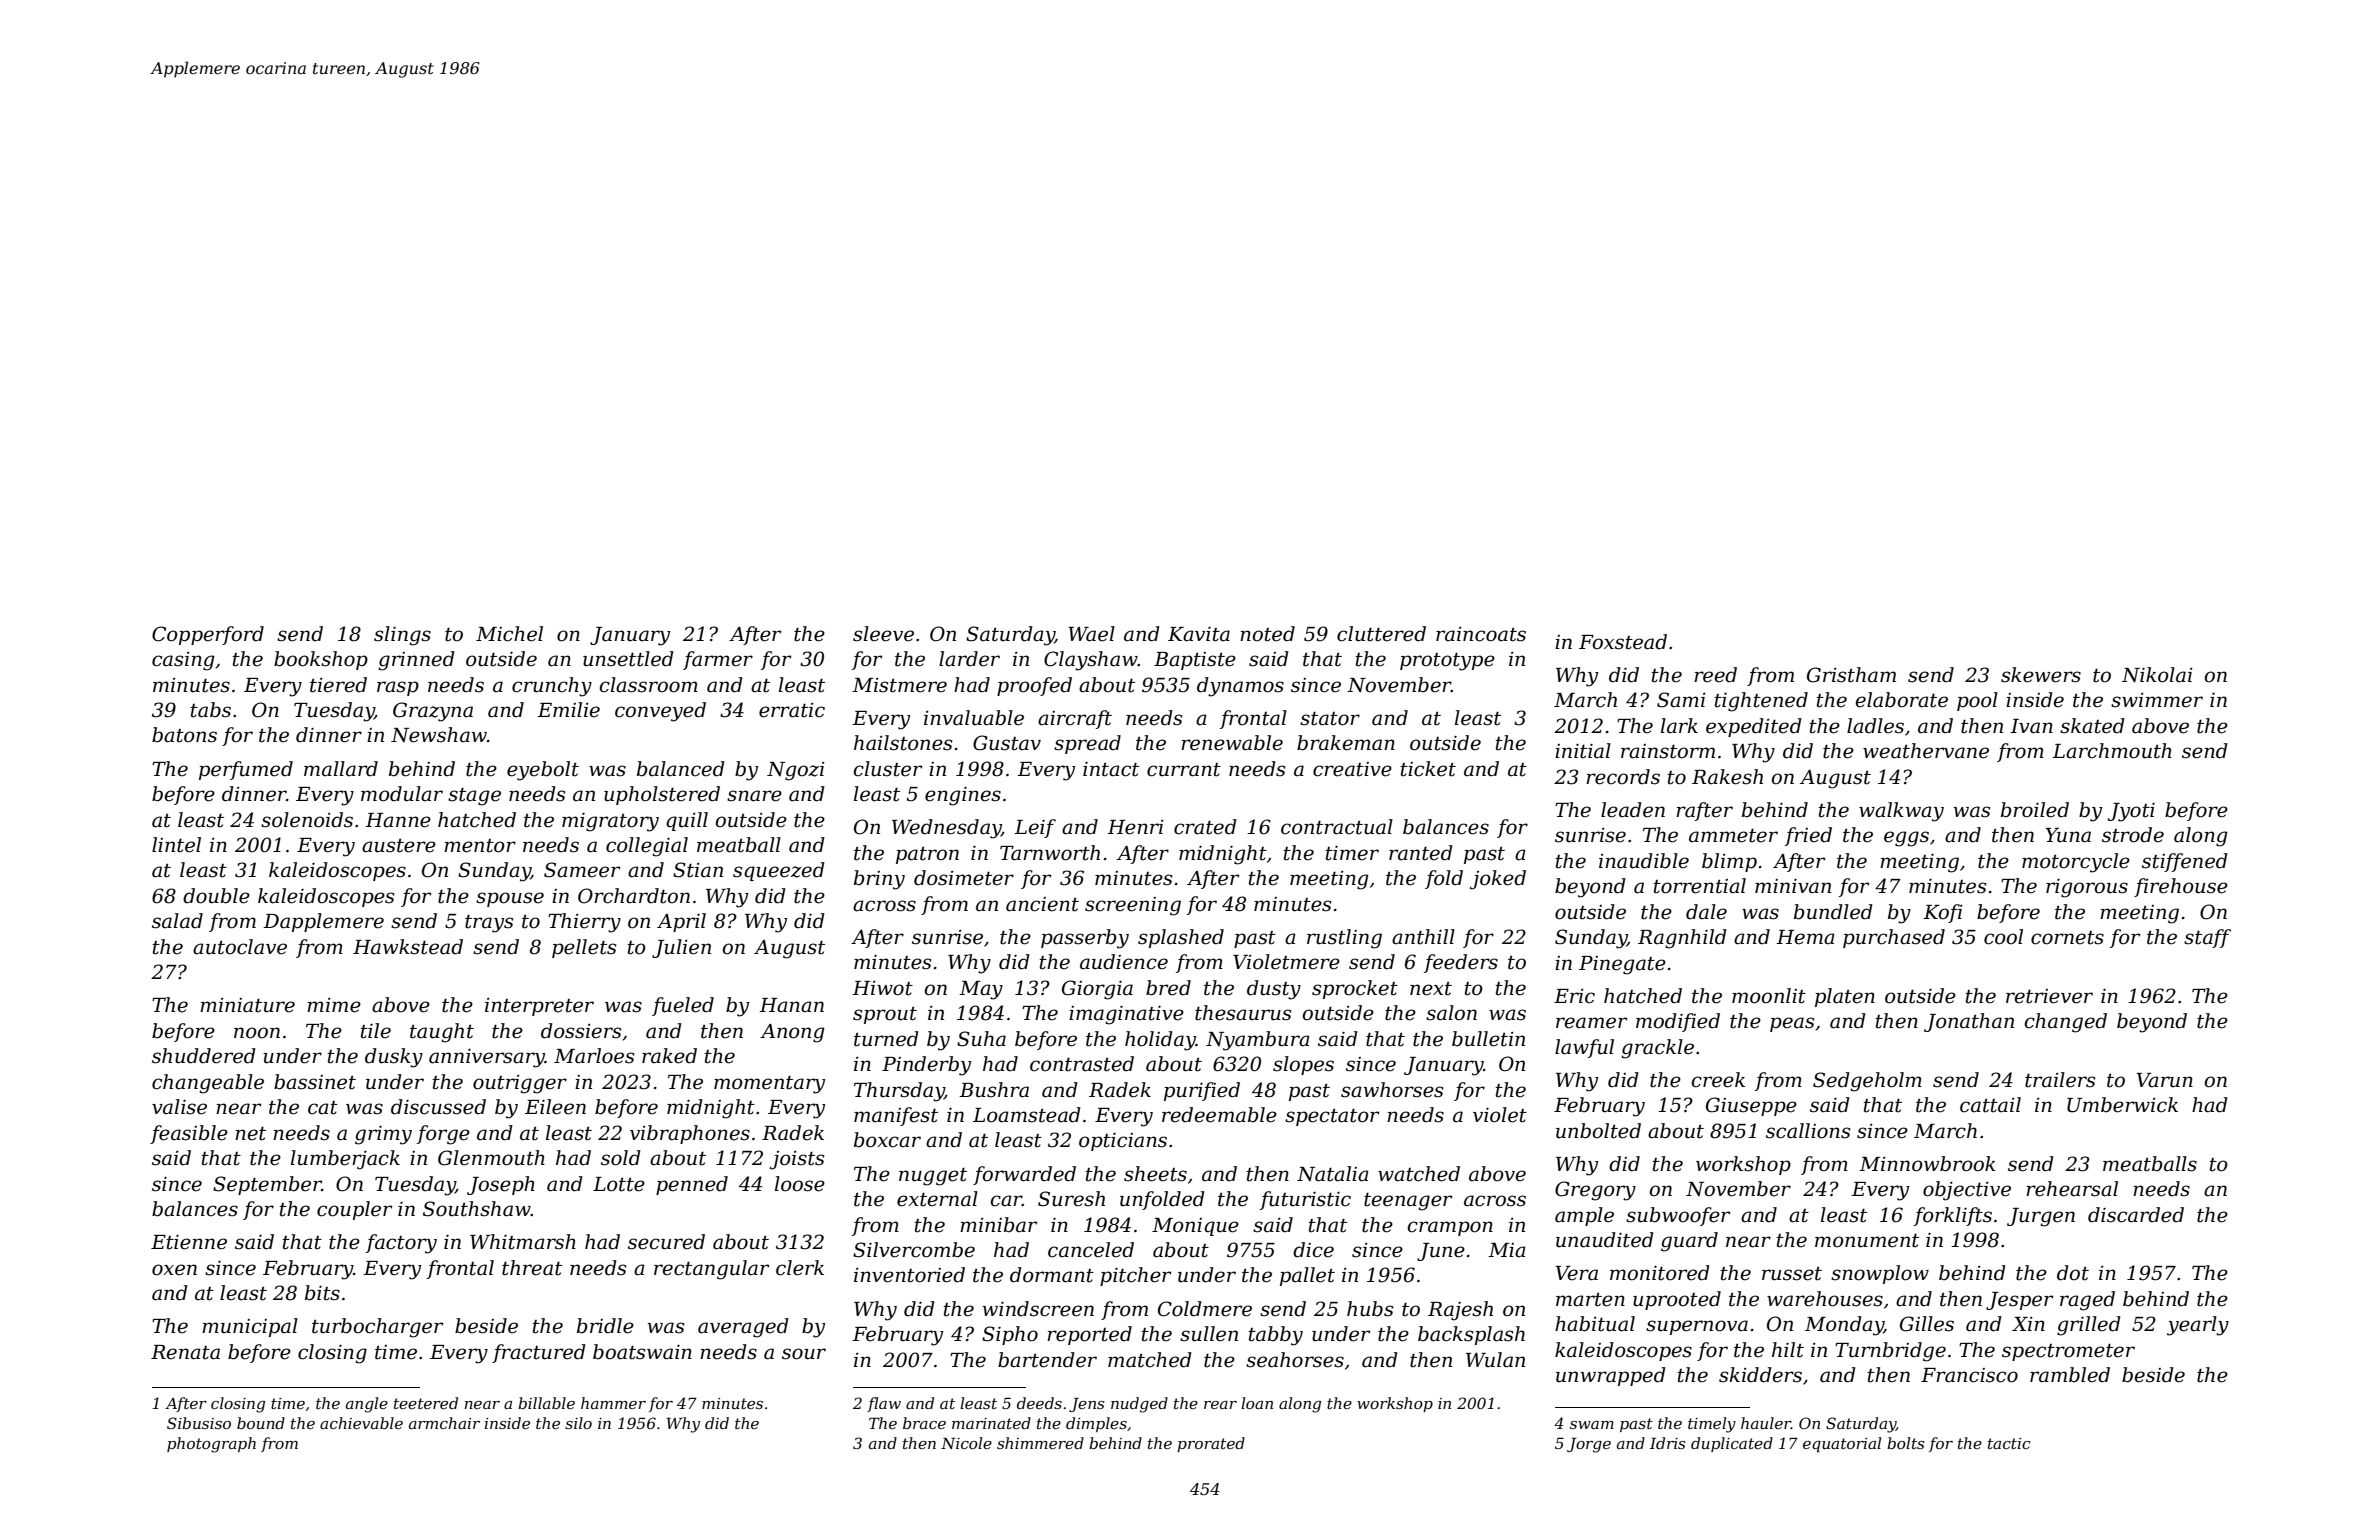 The width and height of the screenshot is (2380, 1540). What do you see at coordinates (433, 712) in the screenshot?
I see `Grazyna` at bounding box center [433, 712].
